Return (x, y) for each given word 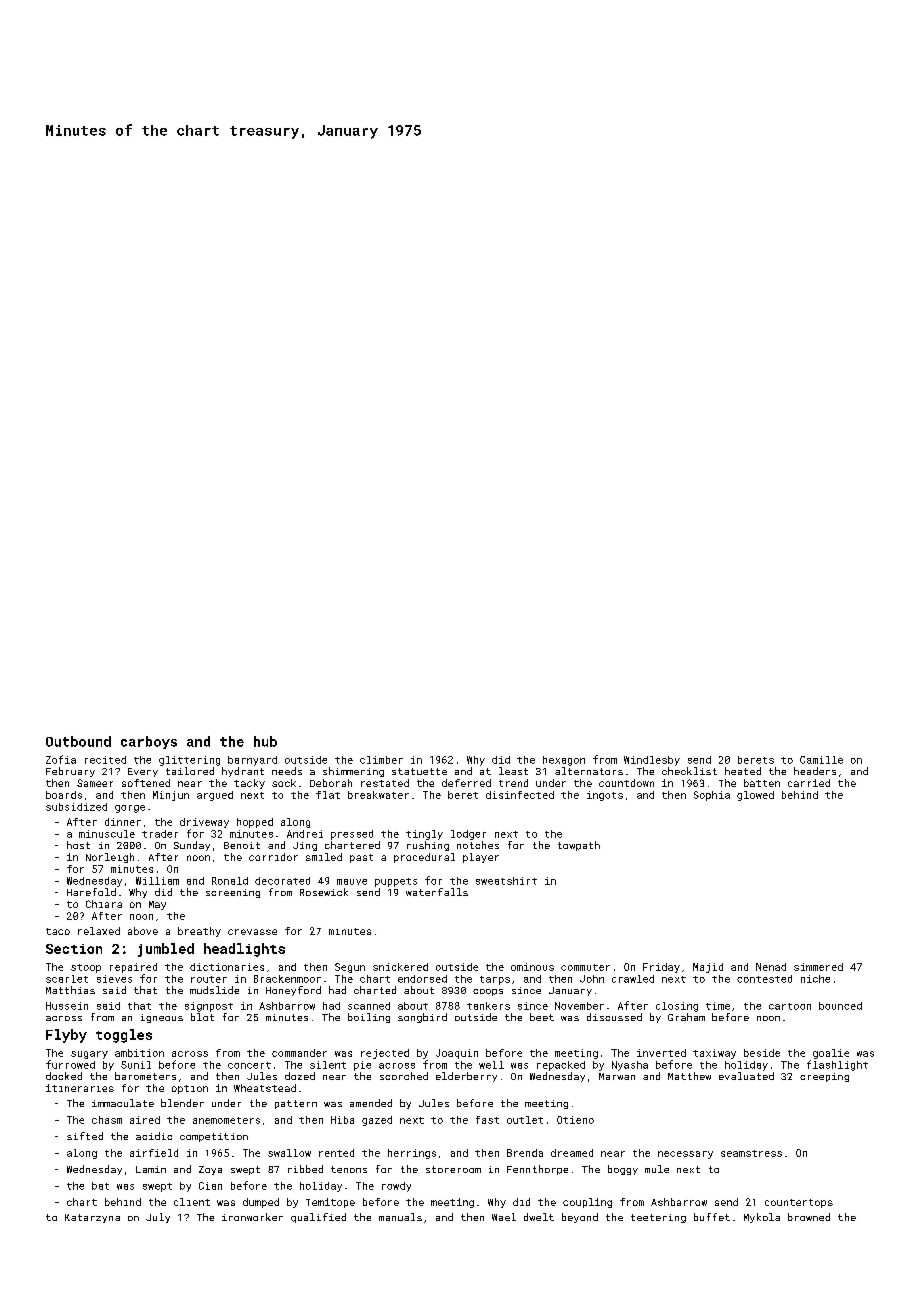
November (579, 1006)
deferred (466, 783)
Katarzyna (92, 1218)
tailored (190, 771)
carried (809, 783)
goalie (831, 1054)
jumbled (166, 950)
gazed (377, 1121)
